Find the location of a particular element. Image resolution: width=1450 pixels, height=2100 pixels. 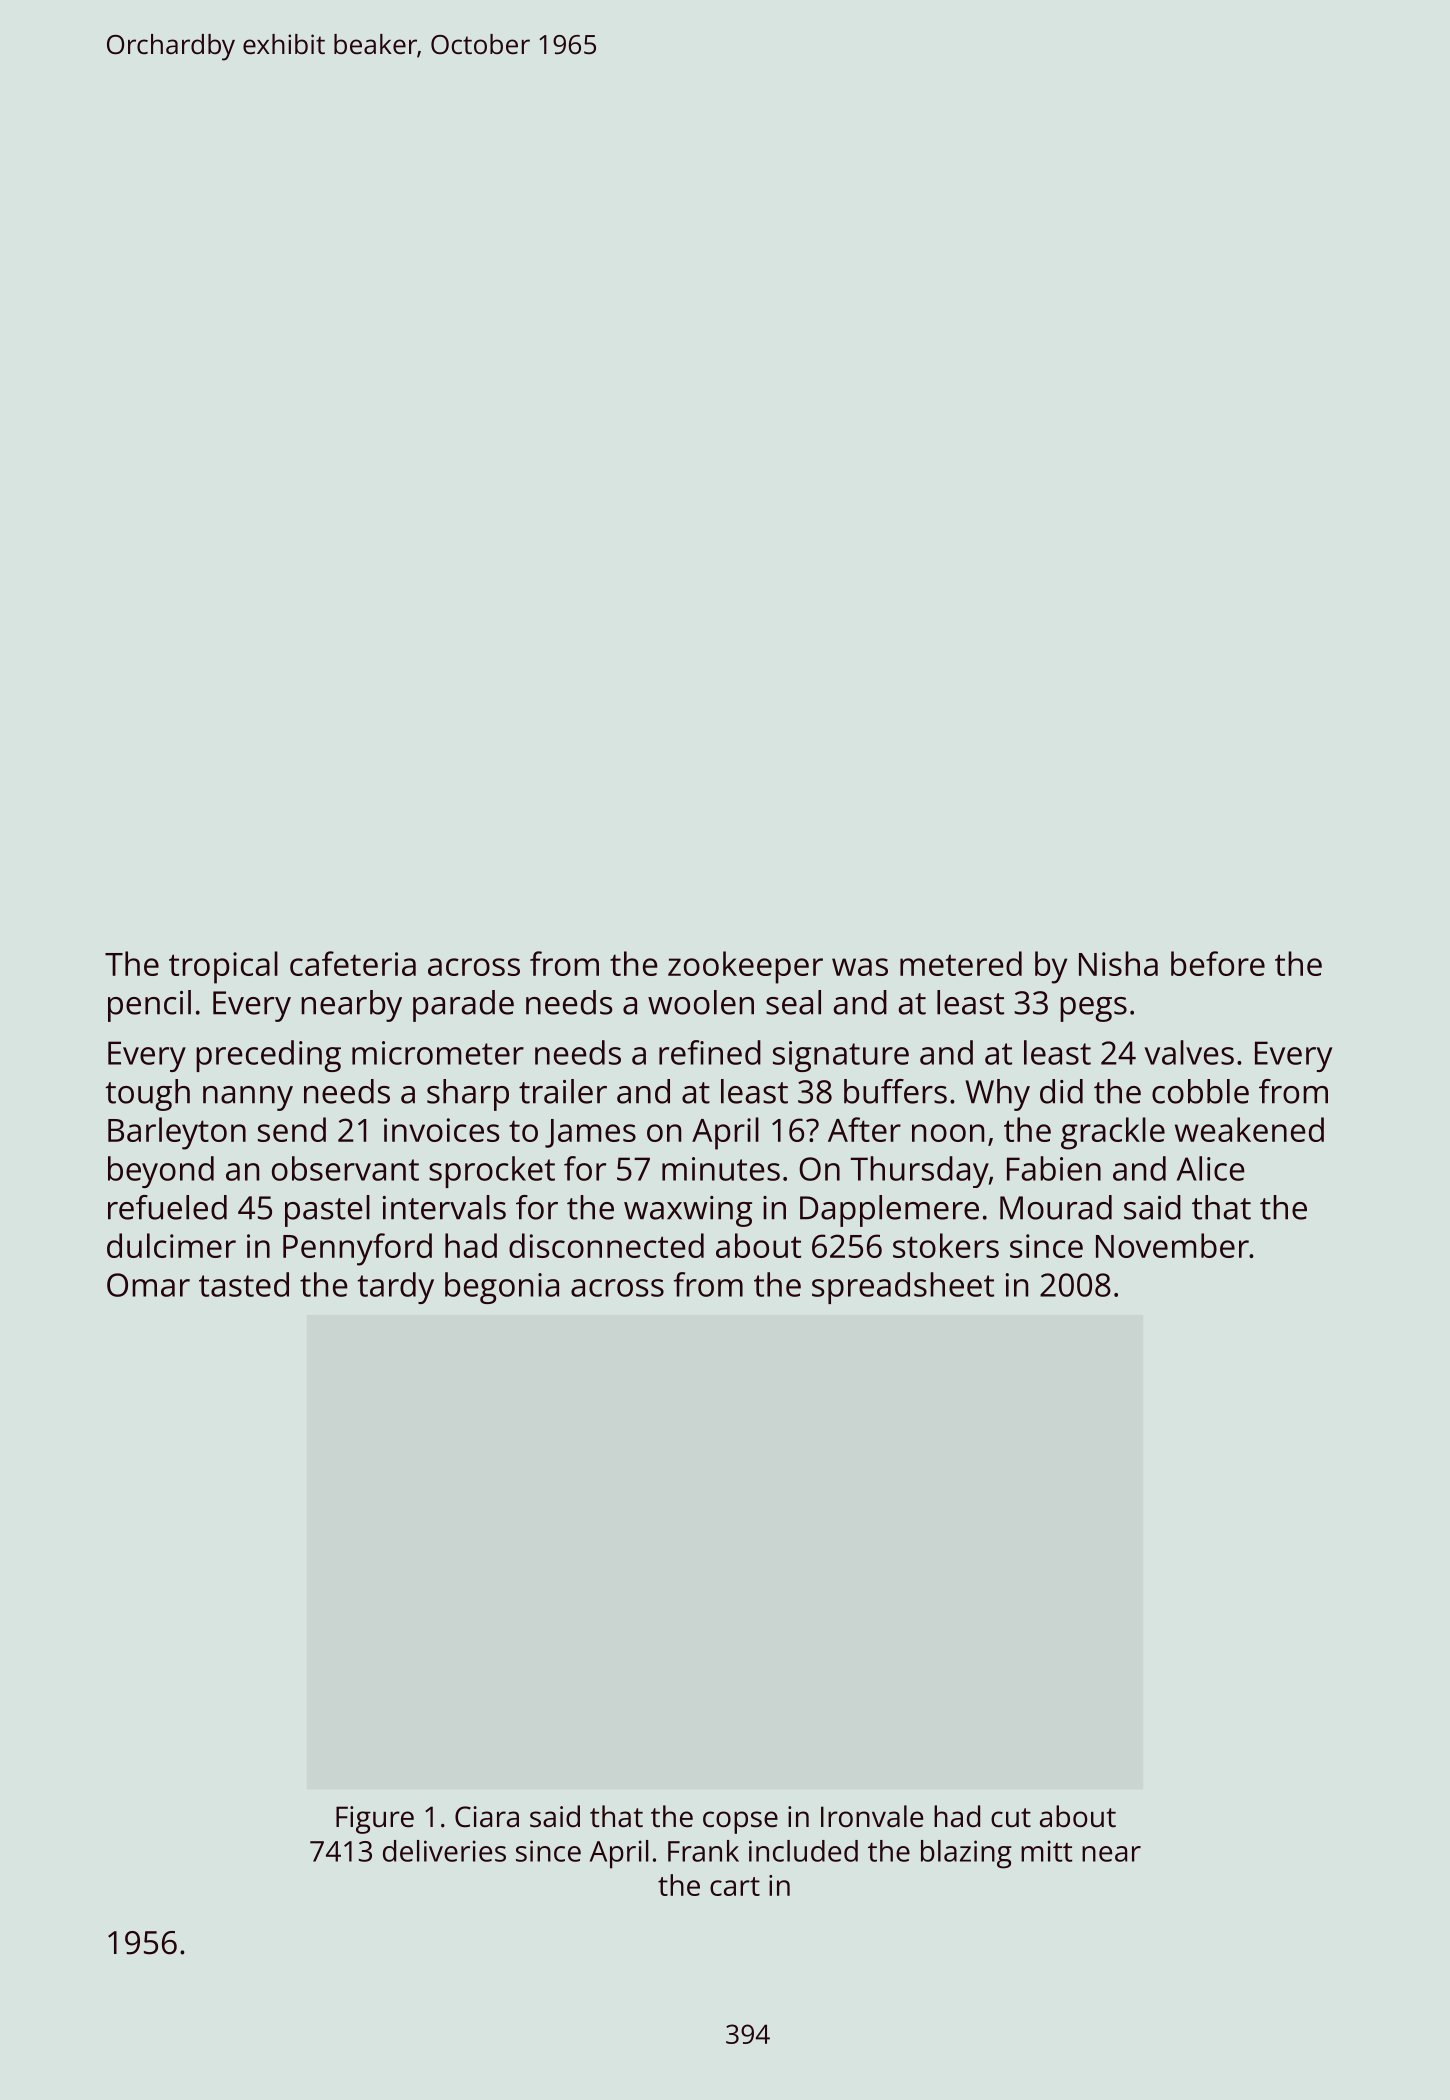

minutes is located at coordinates (721, 1169).
